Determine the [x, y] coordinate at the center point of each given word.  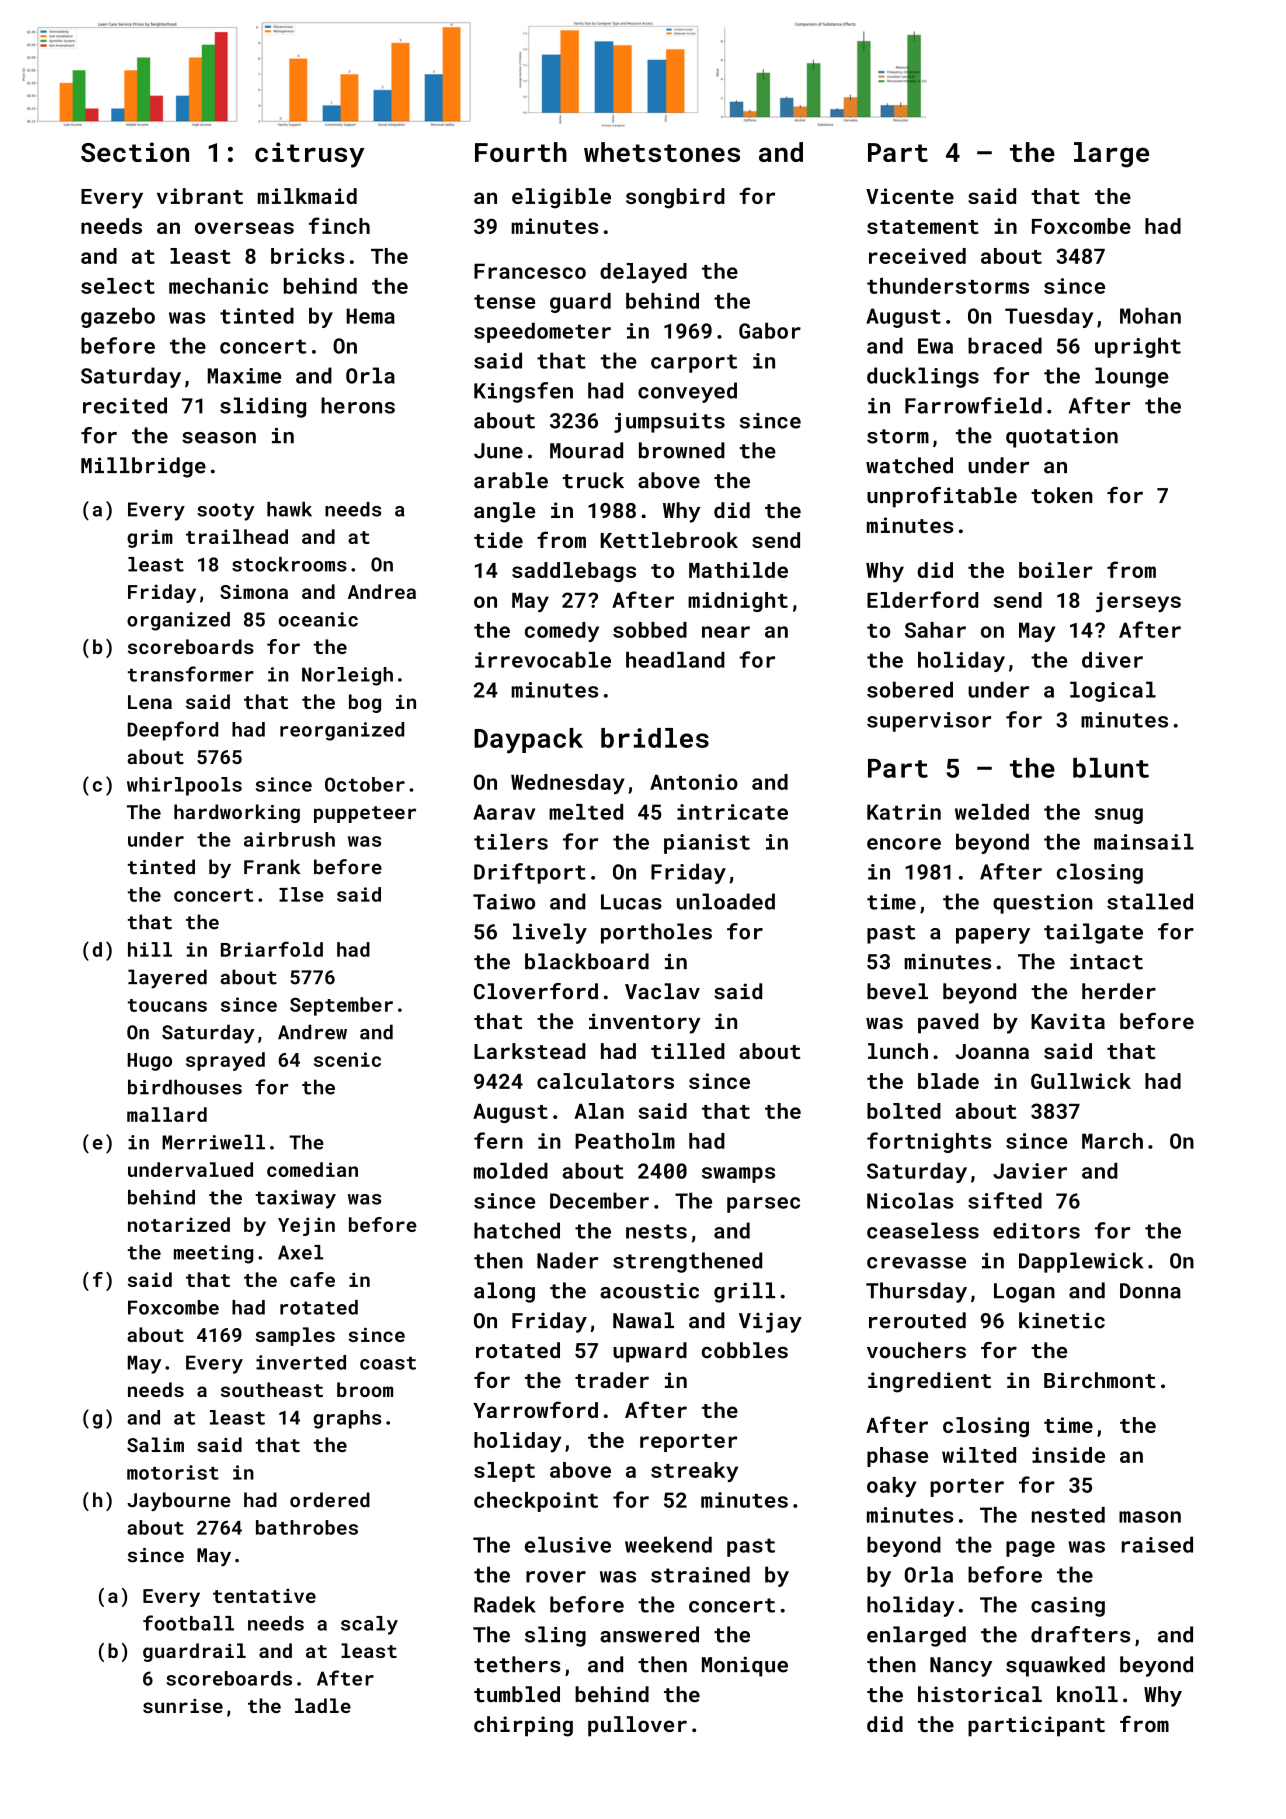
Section [135, 152]
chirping [523, 1726]
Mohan [1150, 316]
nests [656, 1231]
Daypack [528, 741]
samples [295, 1336]
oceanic [318, 619]
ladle [323, 1705]
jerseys [1138, 602]
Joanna [992, 1051]
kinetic [1062, 1320]
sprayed [225, 1061]
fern [498, 1140]
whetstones [662, 152]
